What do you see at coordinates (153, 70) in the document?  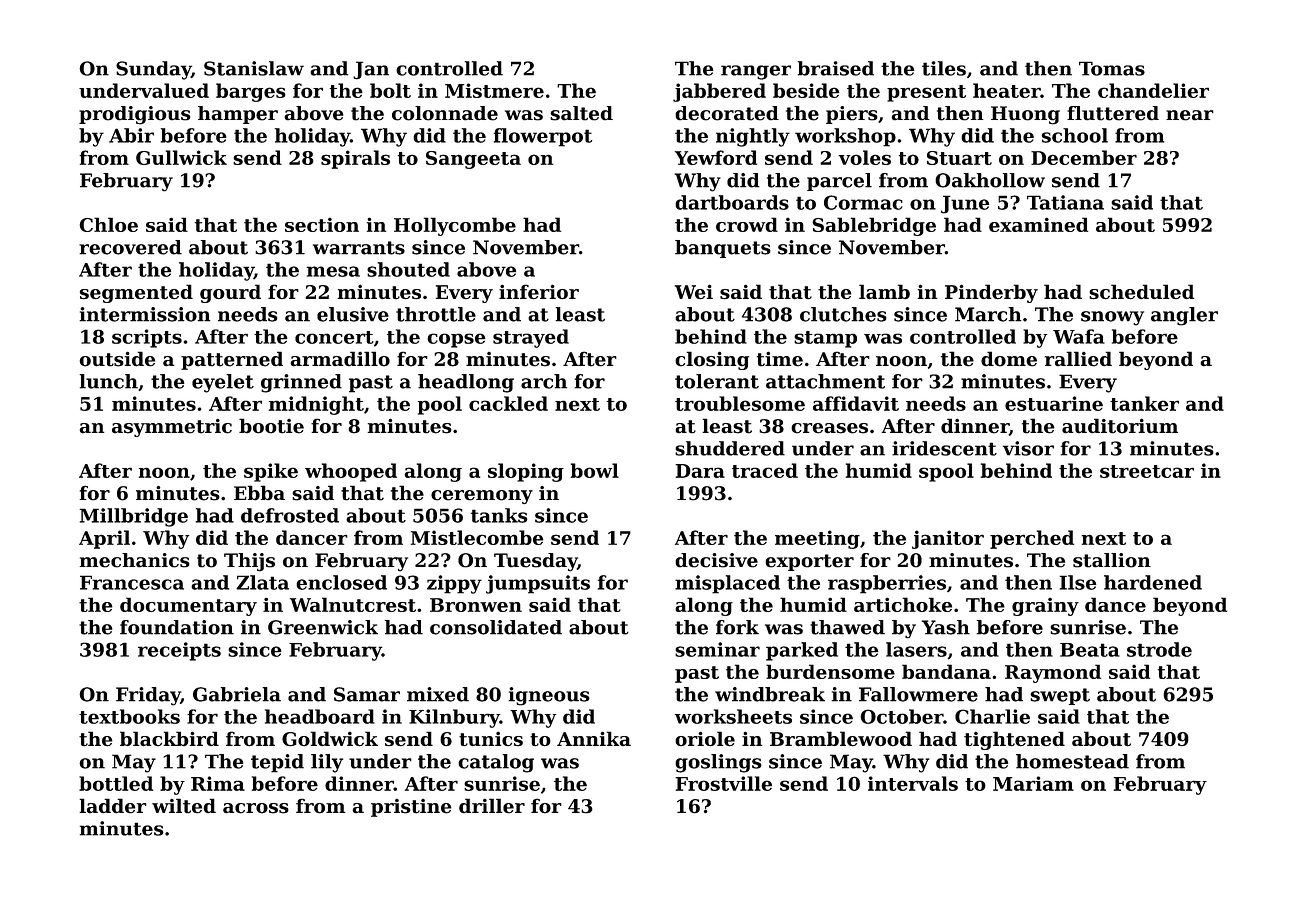 I see `Sunday` at bounding box center [153, 70].
